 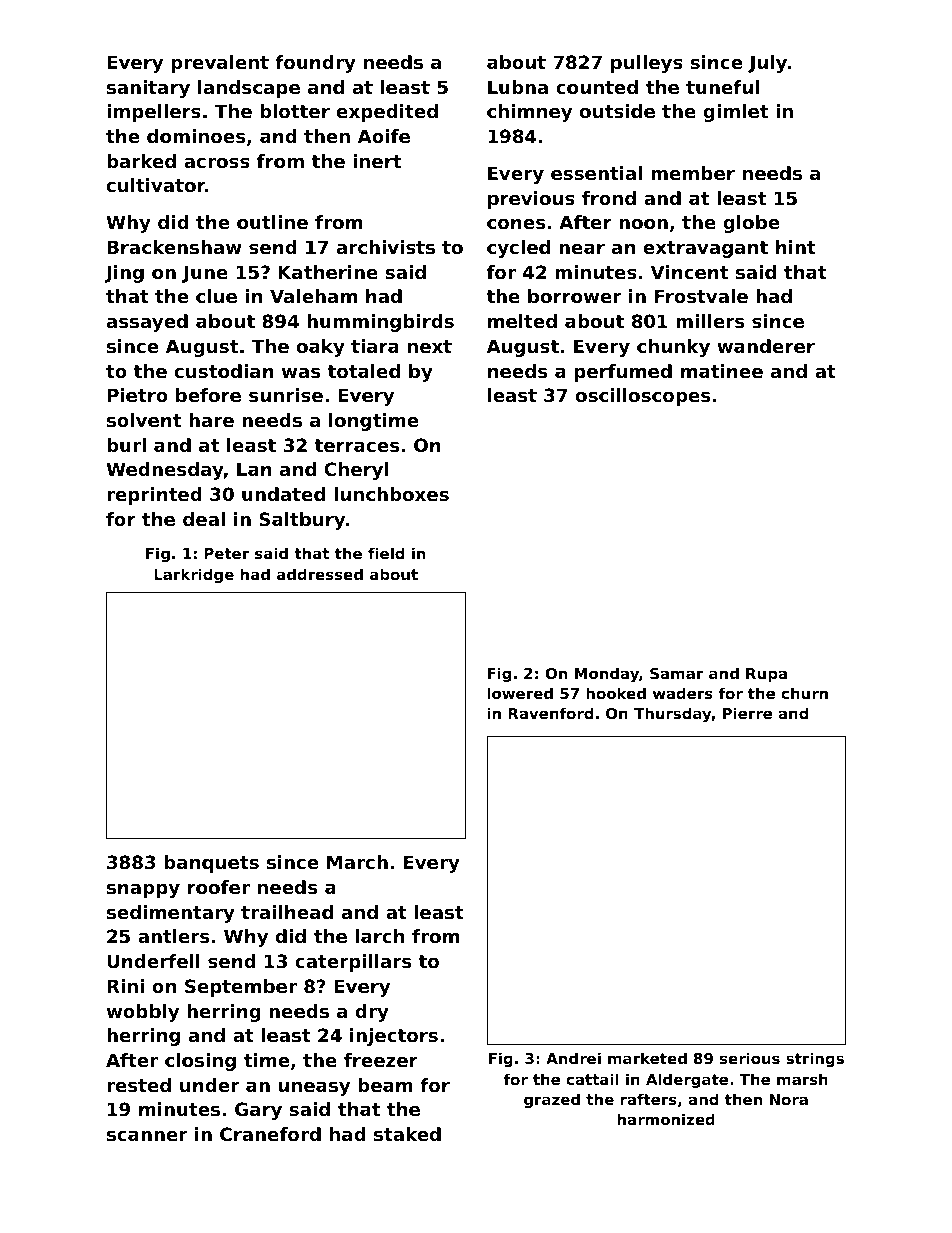 I want to click on Jing, so click(x=124, y=274).
